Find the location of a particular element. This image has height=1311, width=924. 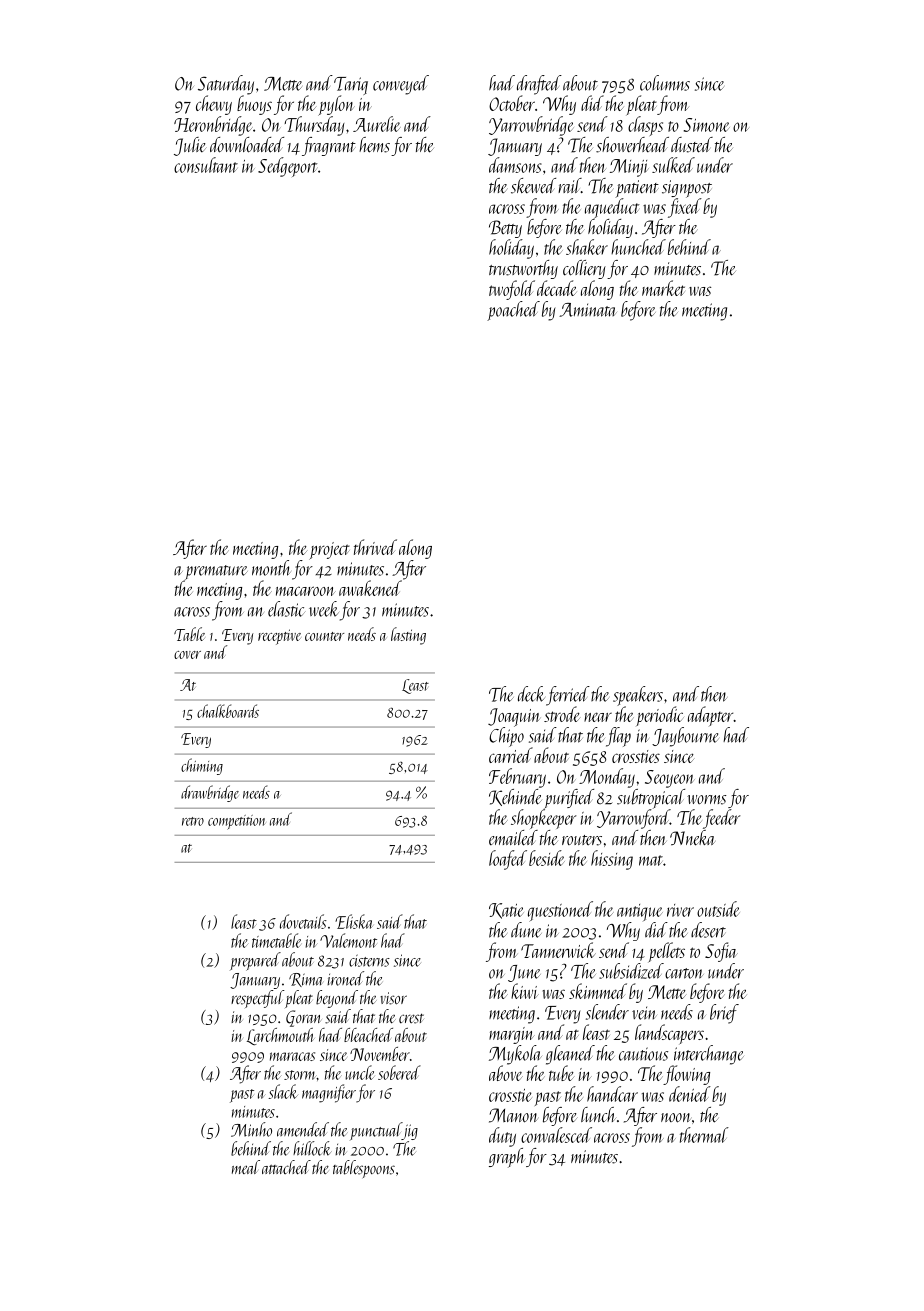

speakers is located at coordinates (638, 696).
